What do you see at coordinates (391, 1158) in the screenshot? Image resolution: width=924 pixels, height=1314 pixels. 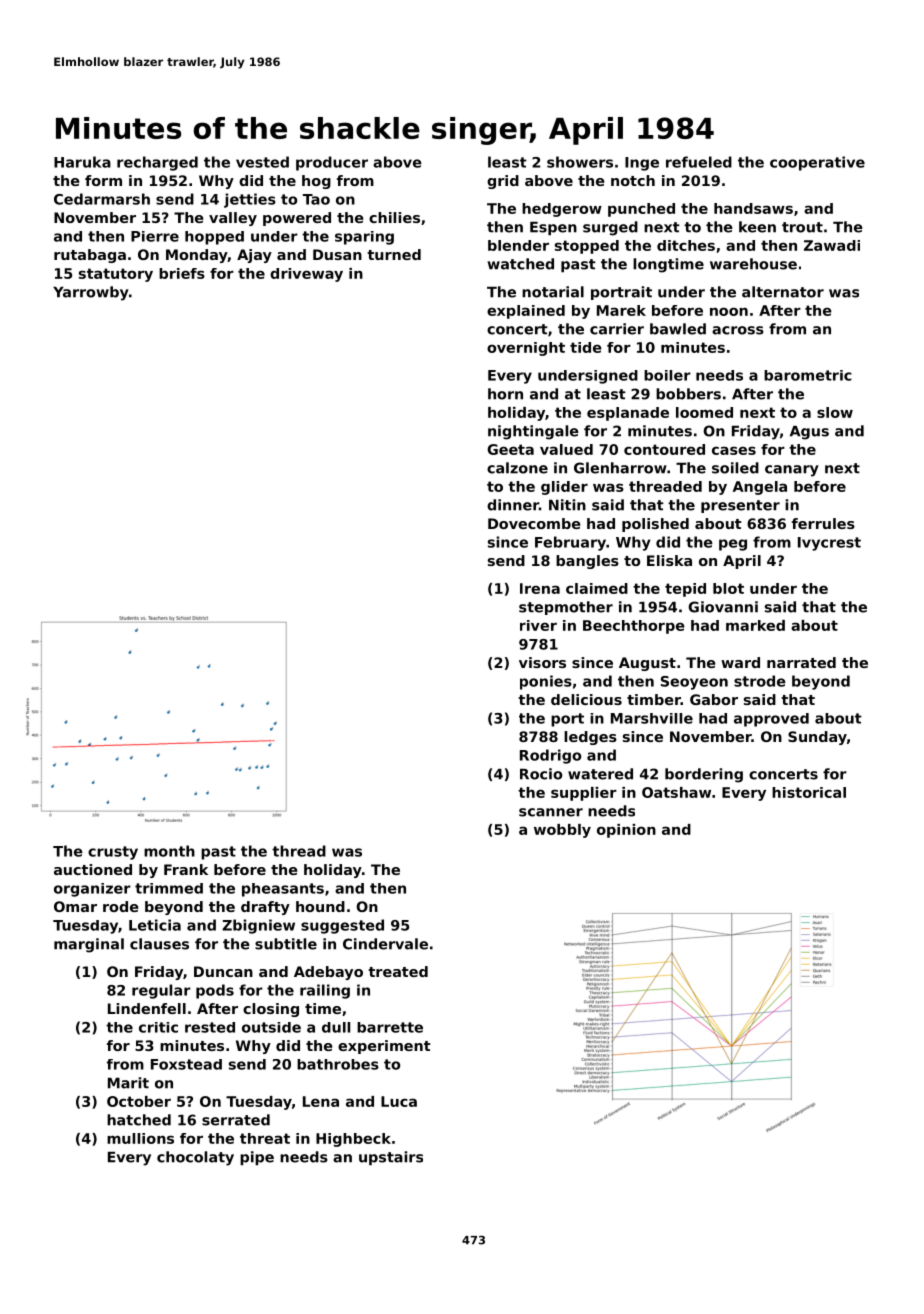 I see `upstairs` at bounding box center [391, 1158].
